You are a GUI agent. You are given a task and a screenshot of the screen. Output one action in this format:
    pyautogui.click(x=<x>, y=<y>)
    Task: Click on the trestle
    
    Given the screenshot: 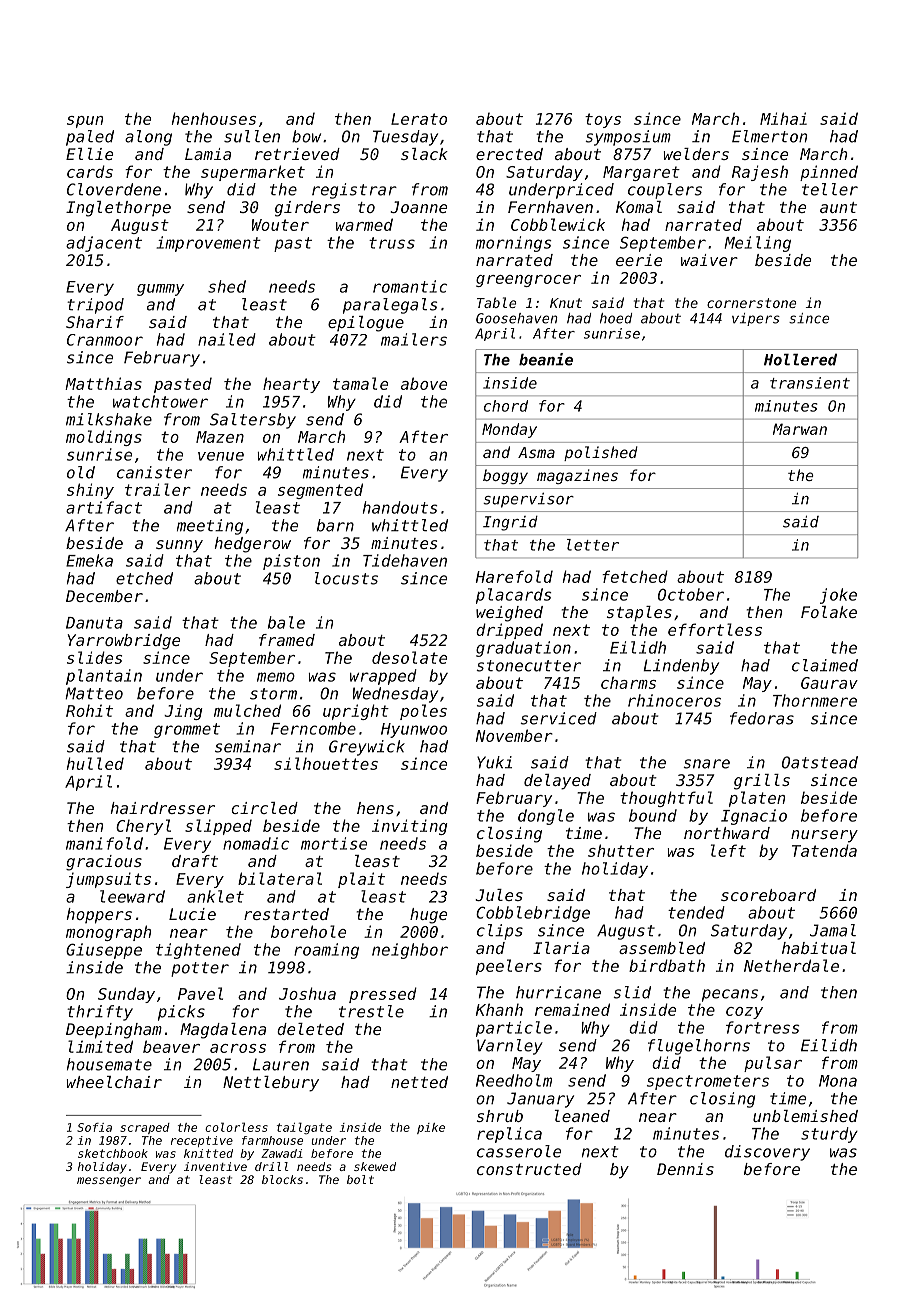 What is the action you would take?
    pyautogui.click(x=371, y=1011)
